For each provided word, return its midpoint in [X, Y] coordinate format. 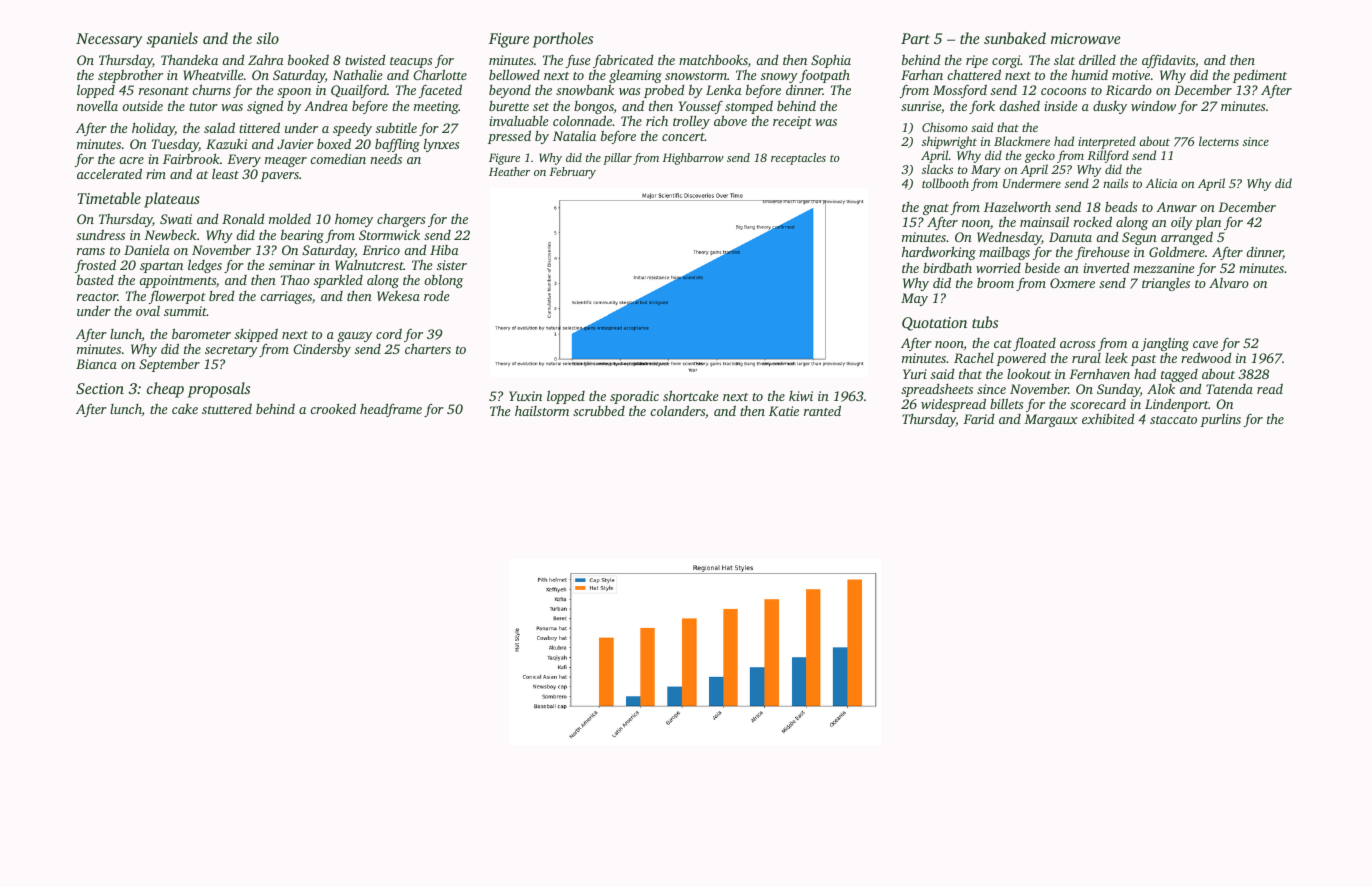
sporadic [634, 397]
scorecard [1098, 403]
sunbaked [1015, 38]
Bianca [96, 364]
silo [267, 38]
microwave [1086, 38]
